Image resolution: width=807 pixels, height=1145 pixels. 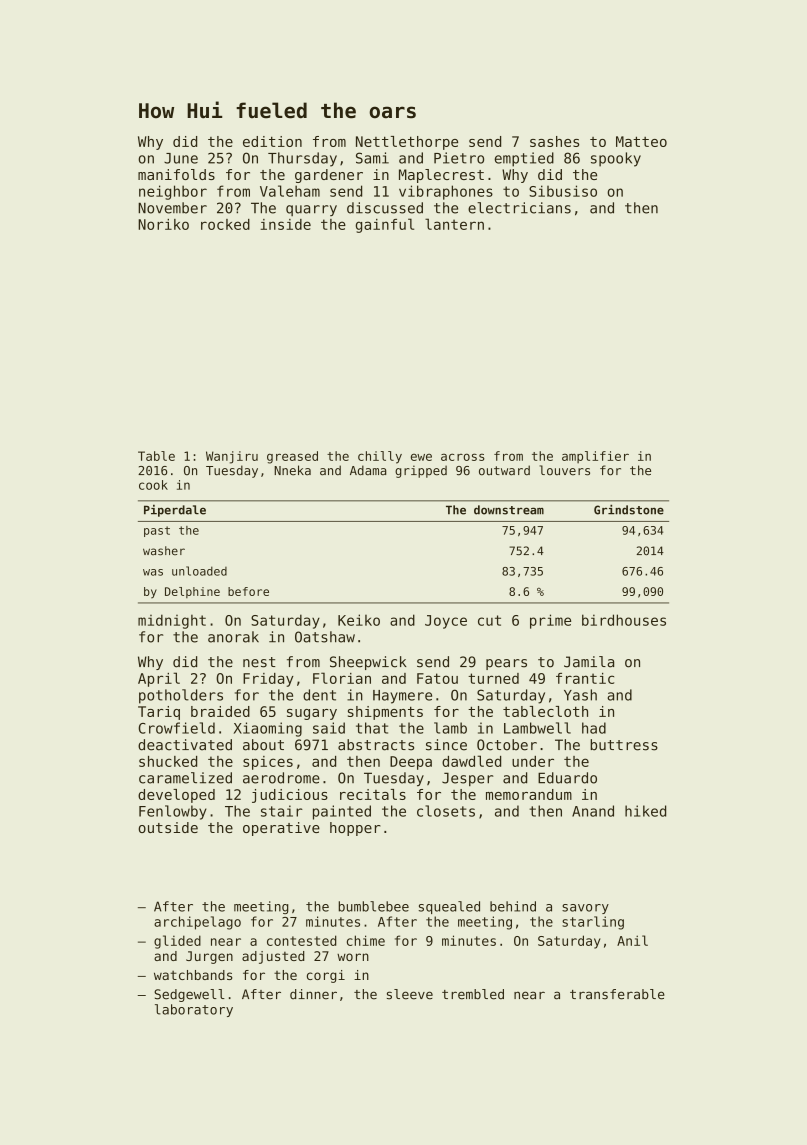 What do you see at coordinates (193, 975) in the image?
I see `watchbands` at bounding box center [193, 975].
